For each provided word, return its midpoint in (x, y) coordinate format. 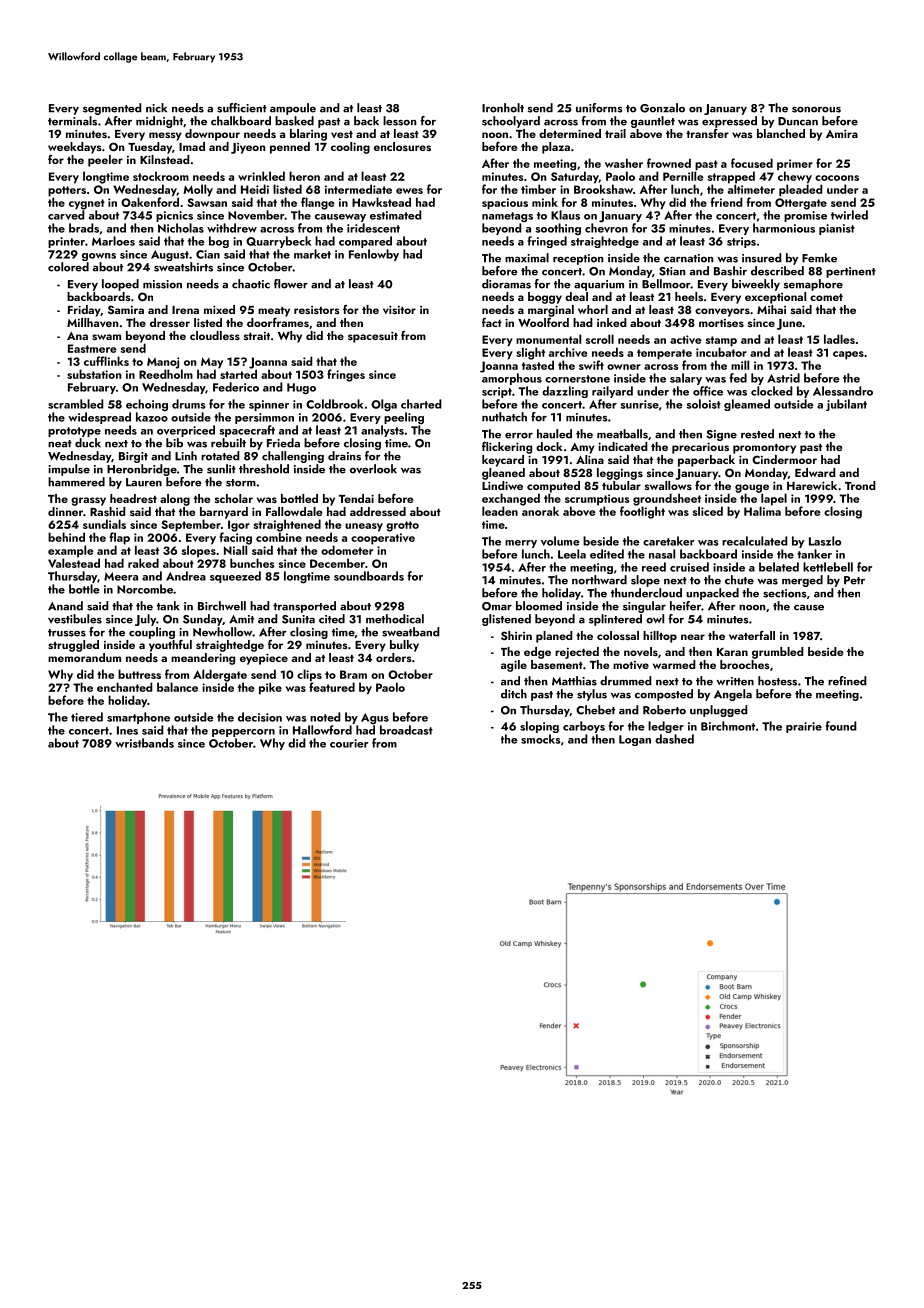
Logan (635, 740)
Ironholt (503, 108)
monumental (548, 339)
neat (60, 444)
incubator (721, 352)
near (693, 637)
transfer (707, 133)
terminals (72, 121)
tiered (87, 717)
